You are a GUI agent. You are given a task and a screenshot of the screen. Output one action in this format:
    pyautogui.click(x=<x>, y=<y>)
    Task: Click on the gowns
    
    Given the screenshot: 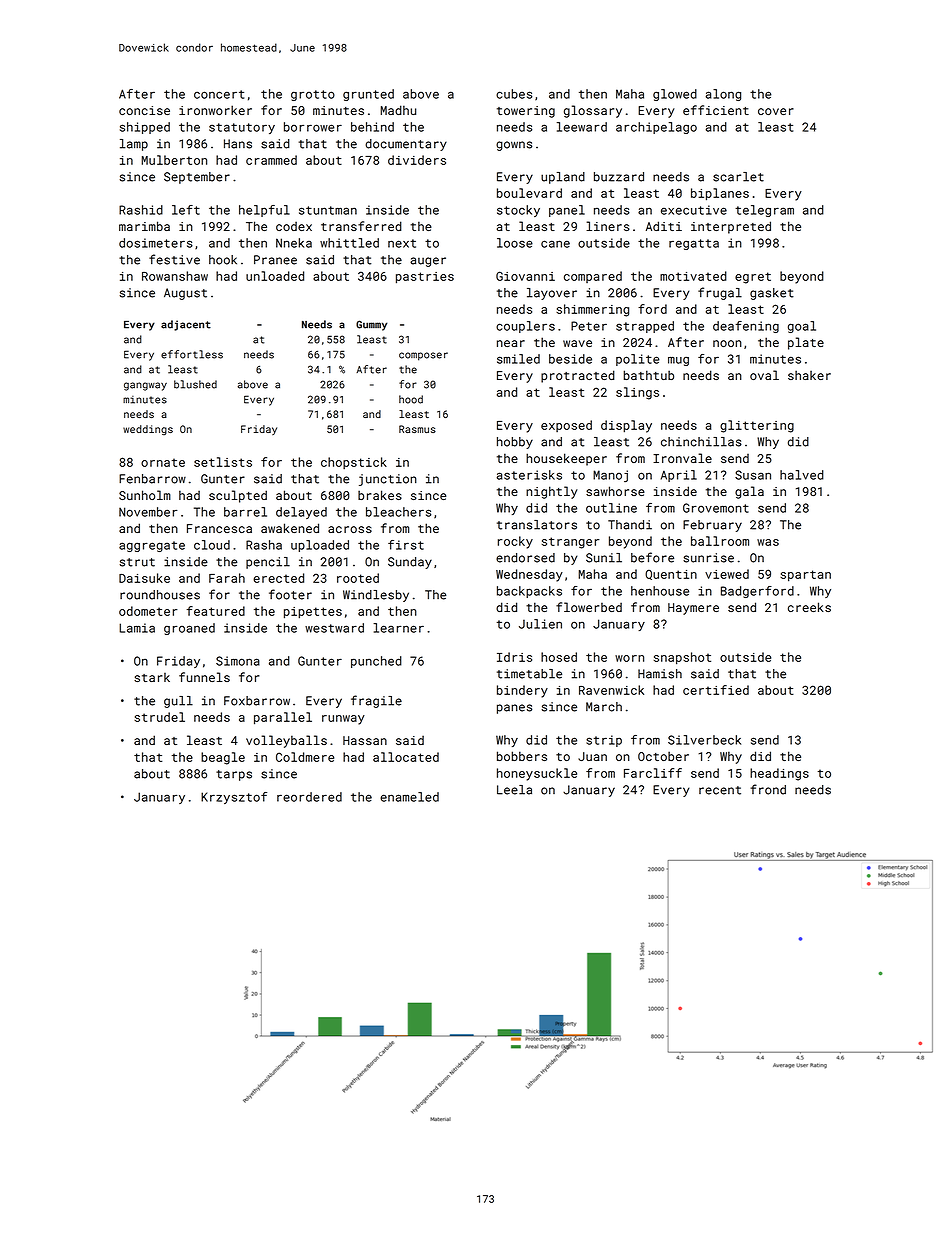 What is the action you would take?
    pyautogui.click(x=514, y=146)
